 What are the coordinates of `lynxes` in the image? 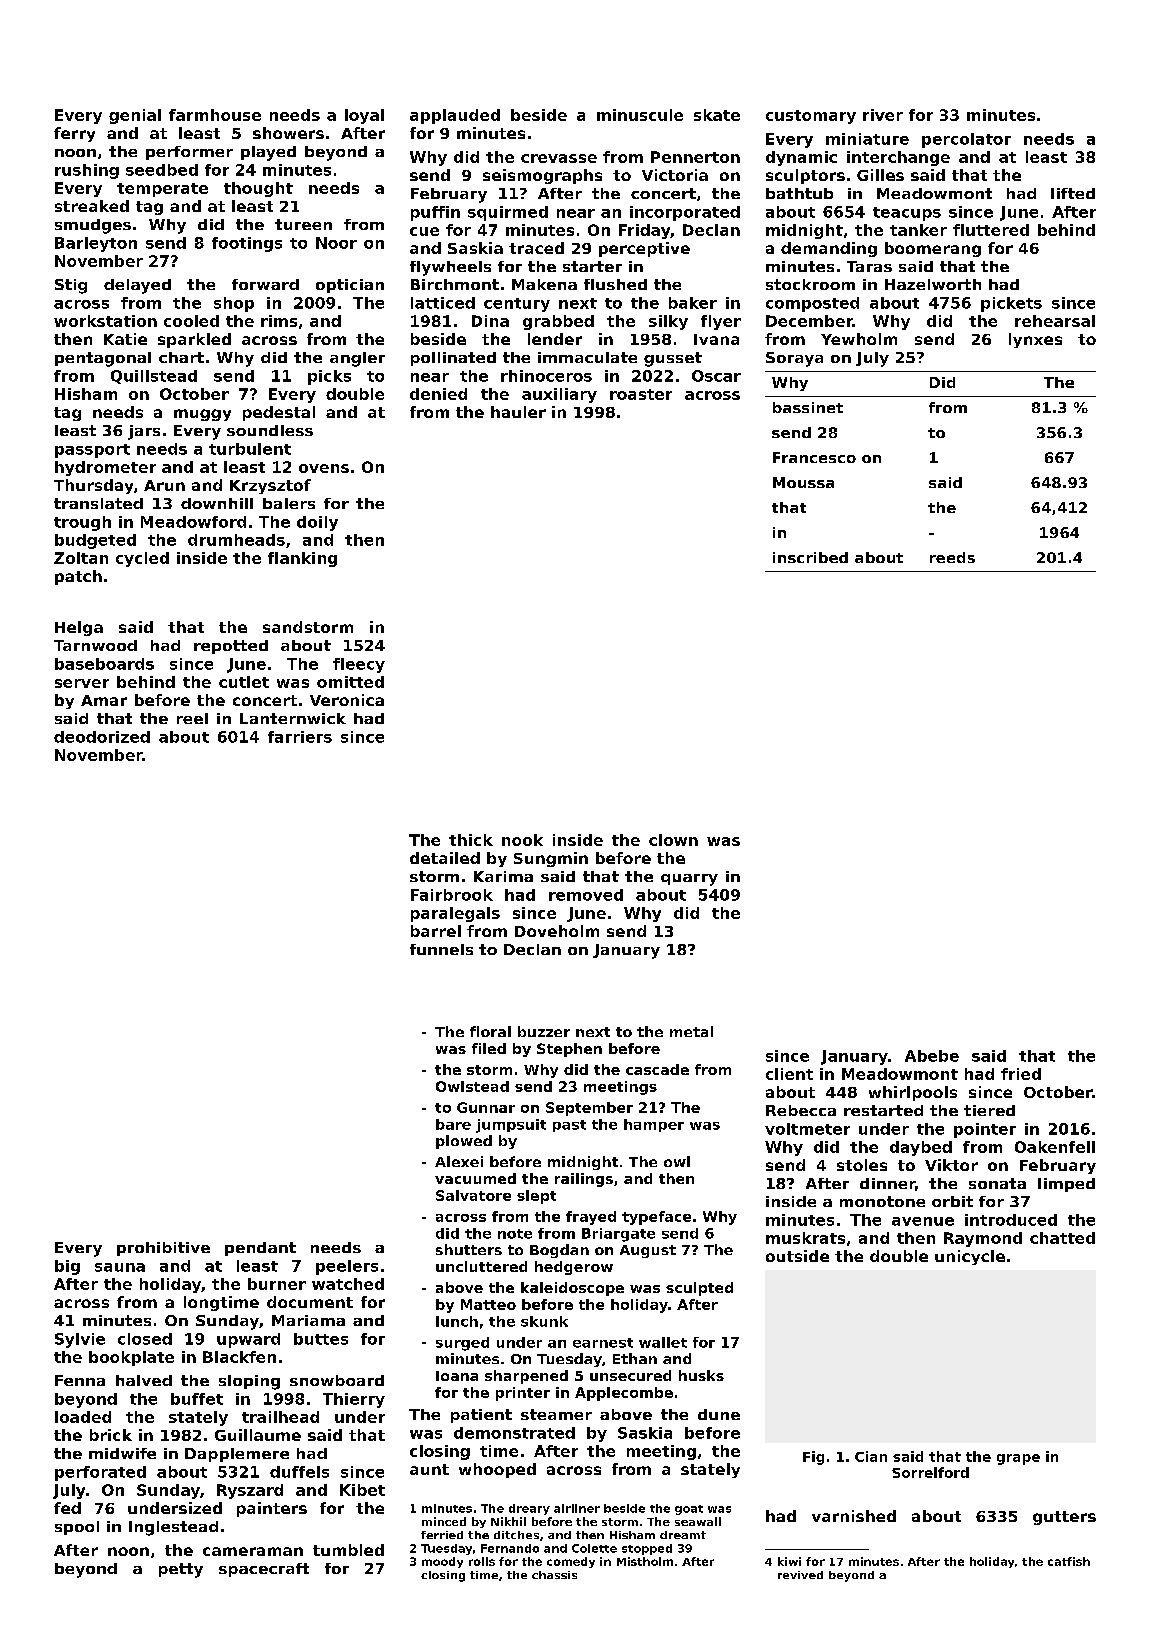 It's located at (1035, 340).
